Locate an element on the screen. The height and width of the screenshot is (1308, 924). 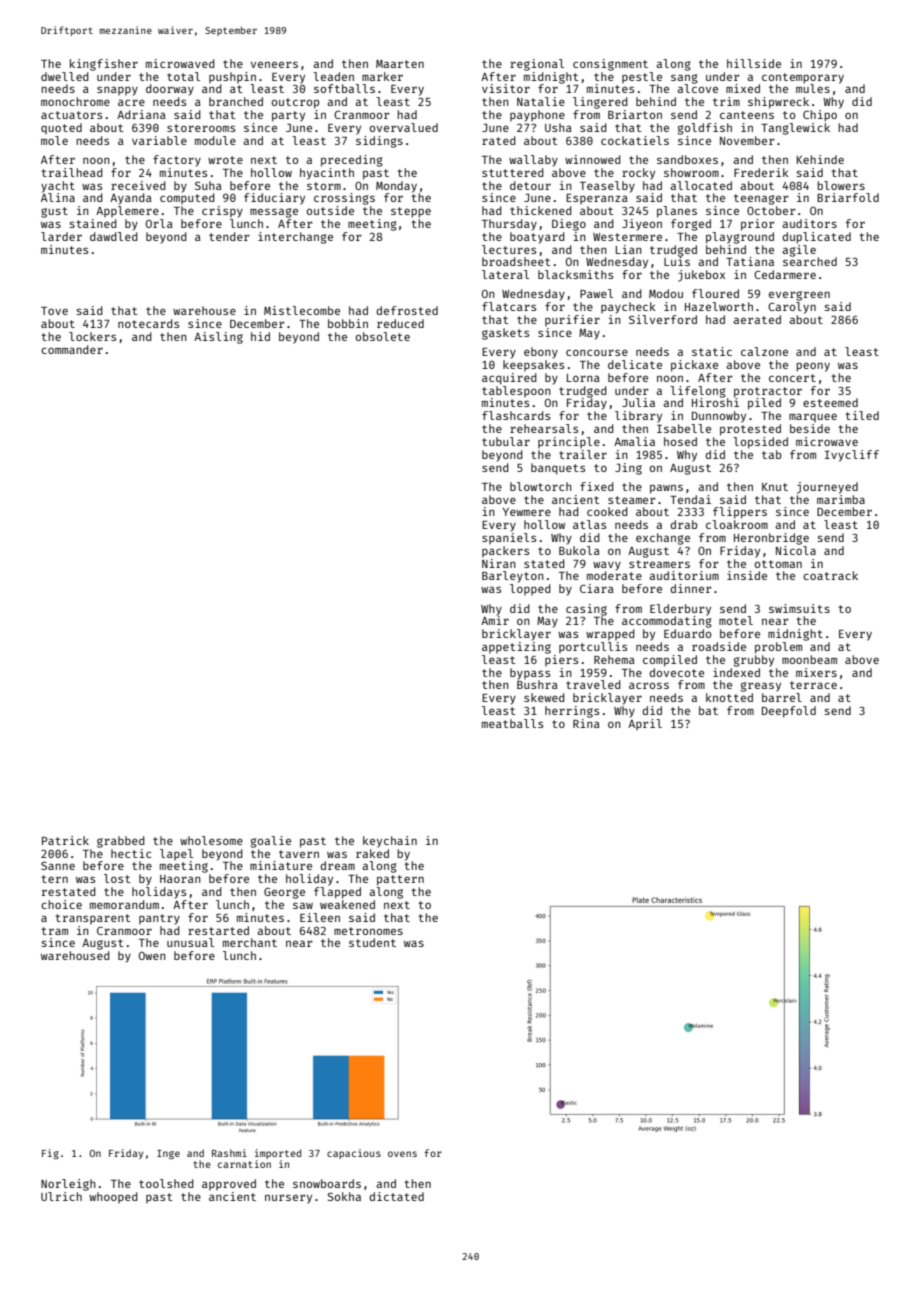
hid is located at coordinates (260, 336).
